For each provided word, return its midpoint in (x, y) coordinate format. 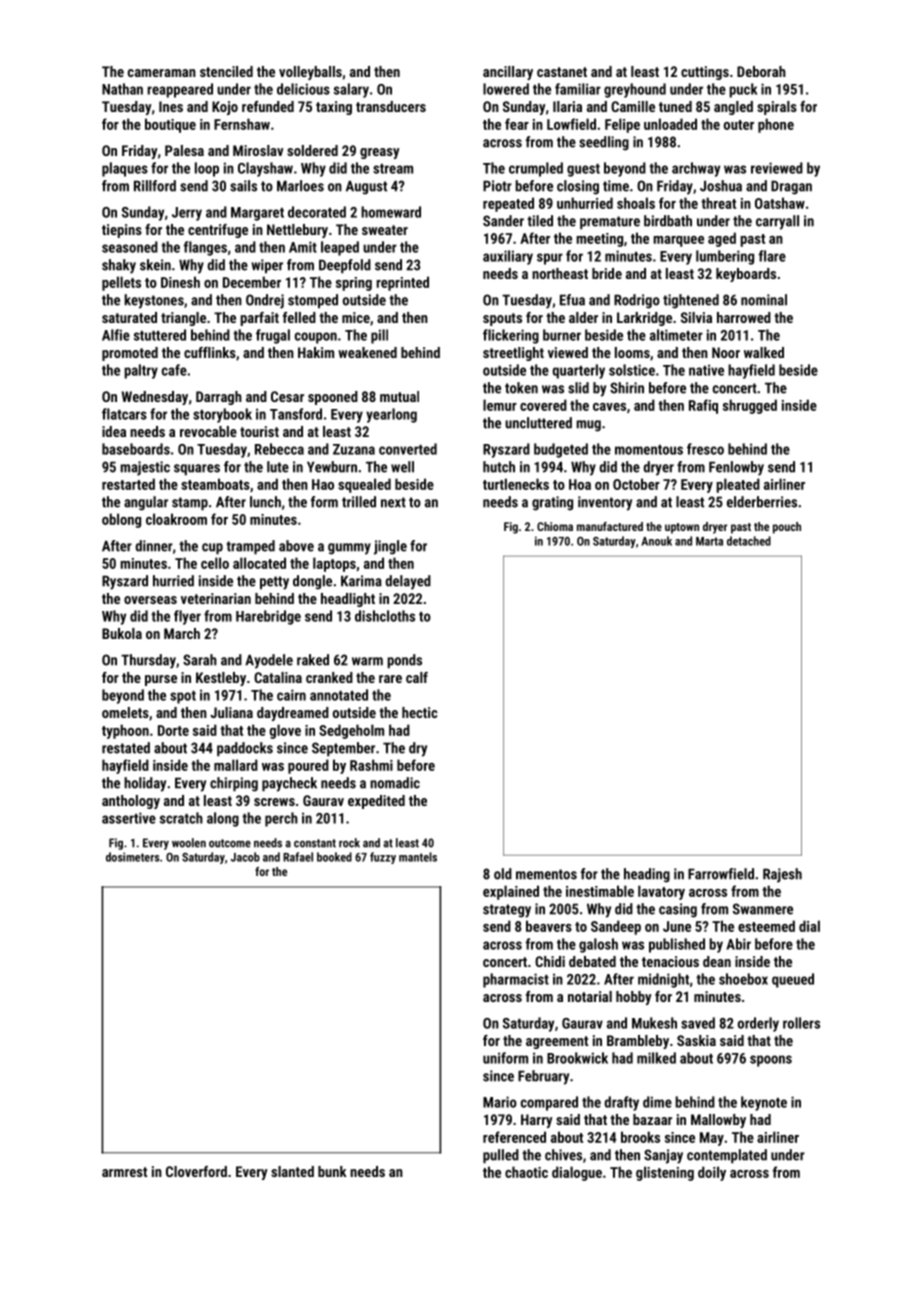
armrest (124, 1172)
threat (718, 203)
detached (749, 541)
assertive (129, 818)
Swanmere (763, 909)
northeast (560, 273)
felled (299, 317)
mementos (546, 874)
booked (334, 857)
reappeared (180, 90)
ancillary (508, 73)
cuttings (705, 73)
